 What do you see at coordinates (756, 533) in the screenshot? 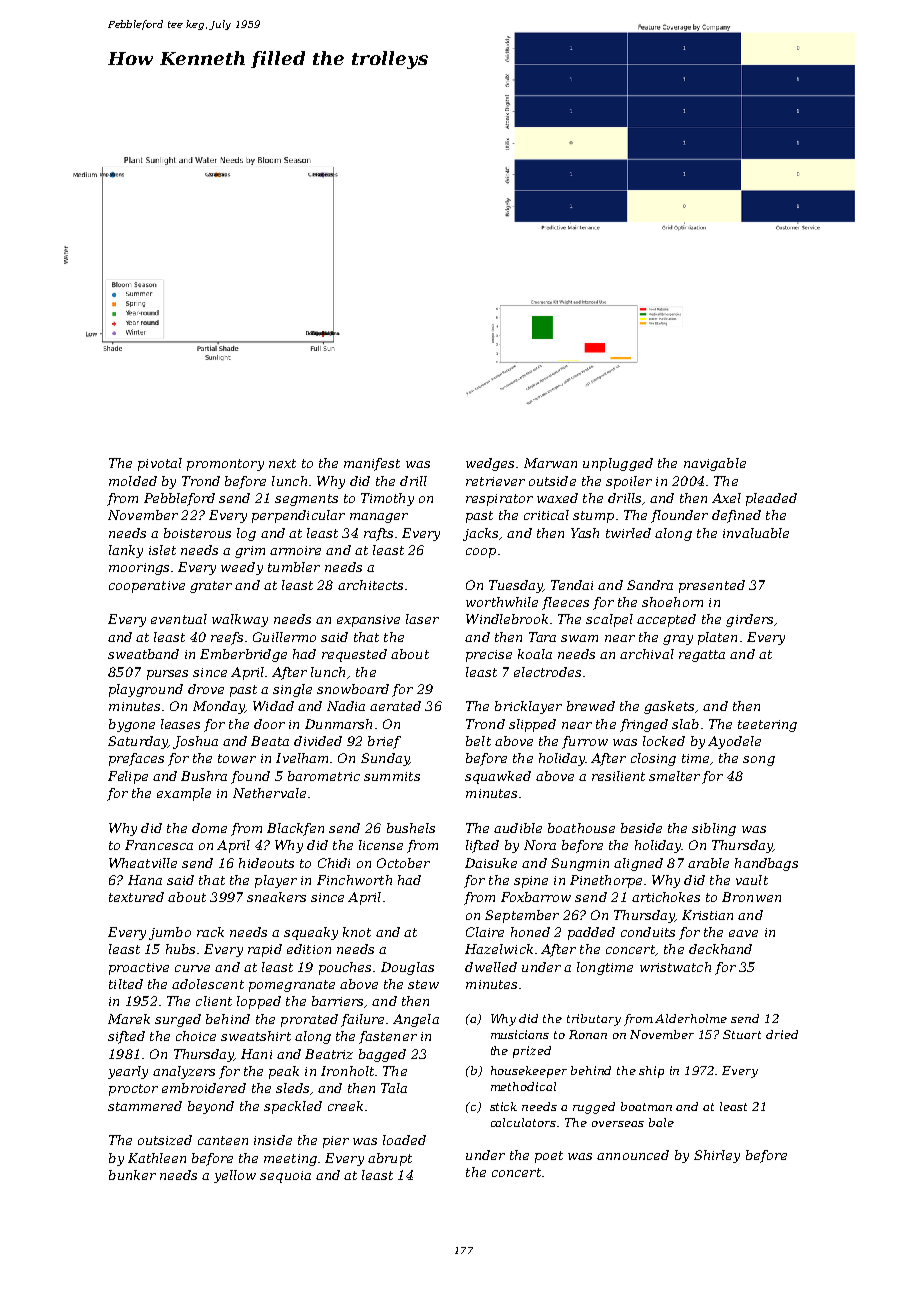
I see `invaluable` at bounding box center [756, 533].
